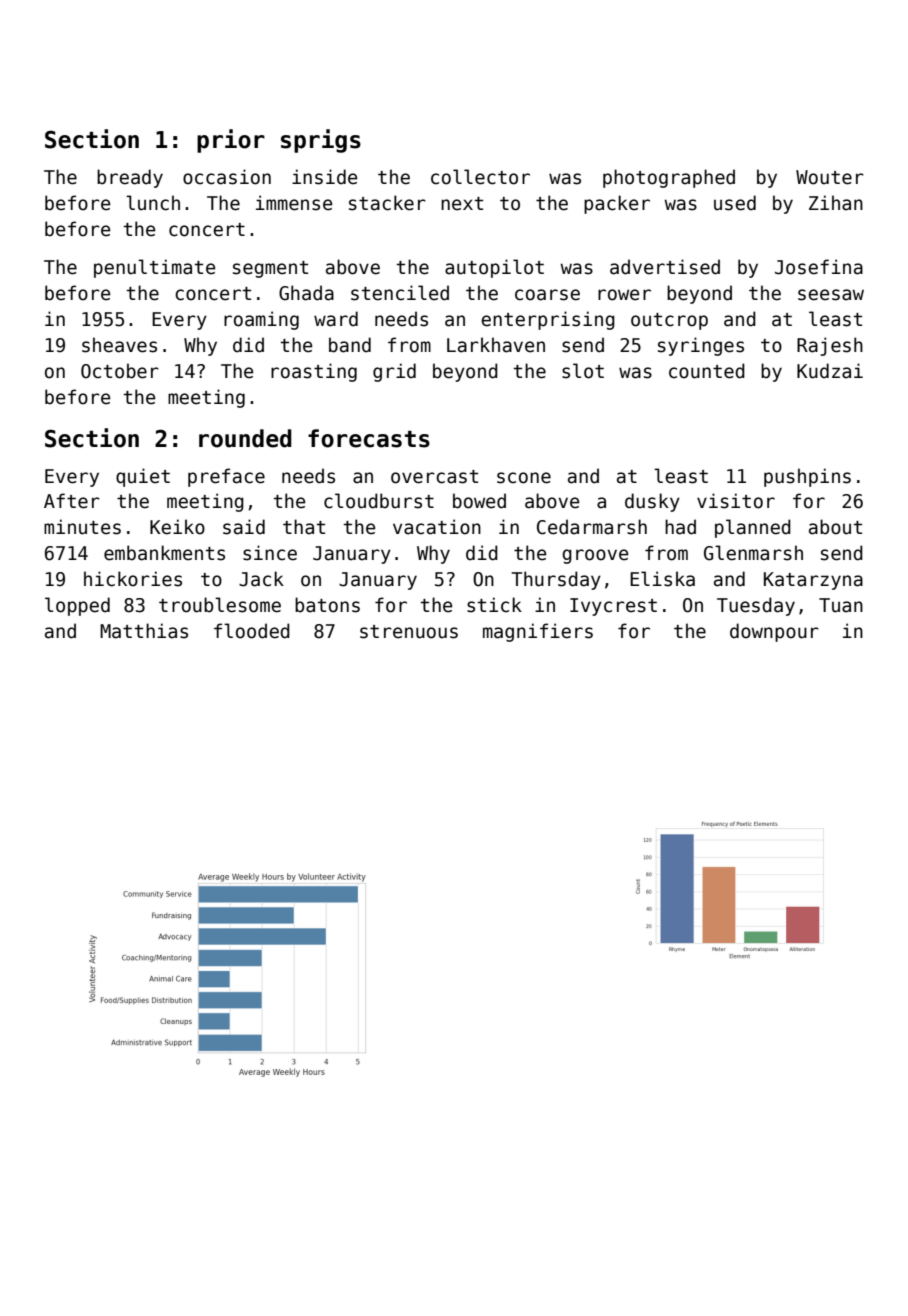 This screenshot has width=908, height=1316. I want to click on Keiko, so click(177, 527).
